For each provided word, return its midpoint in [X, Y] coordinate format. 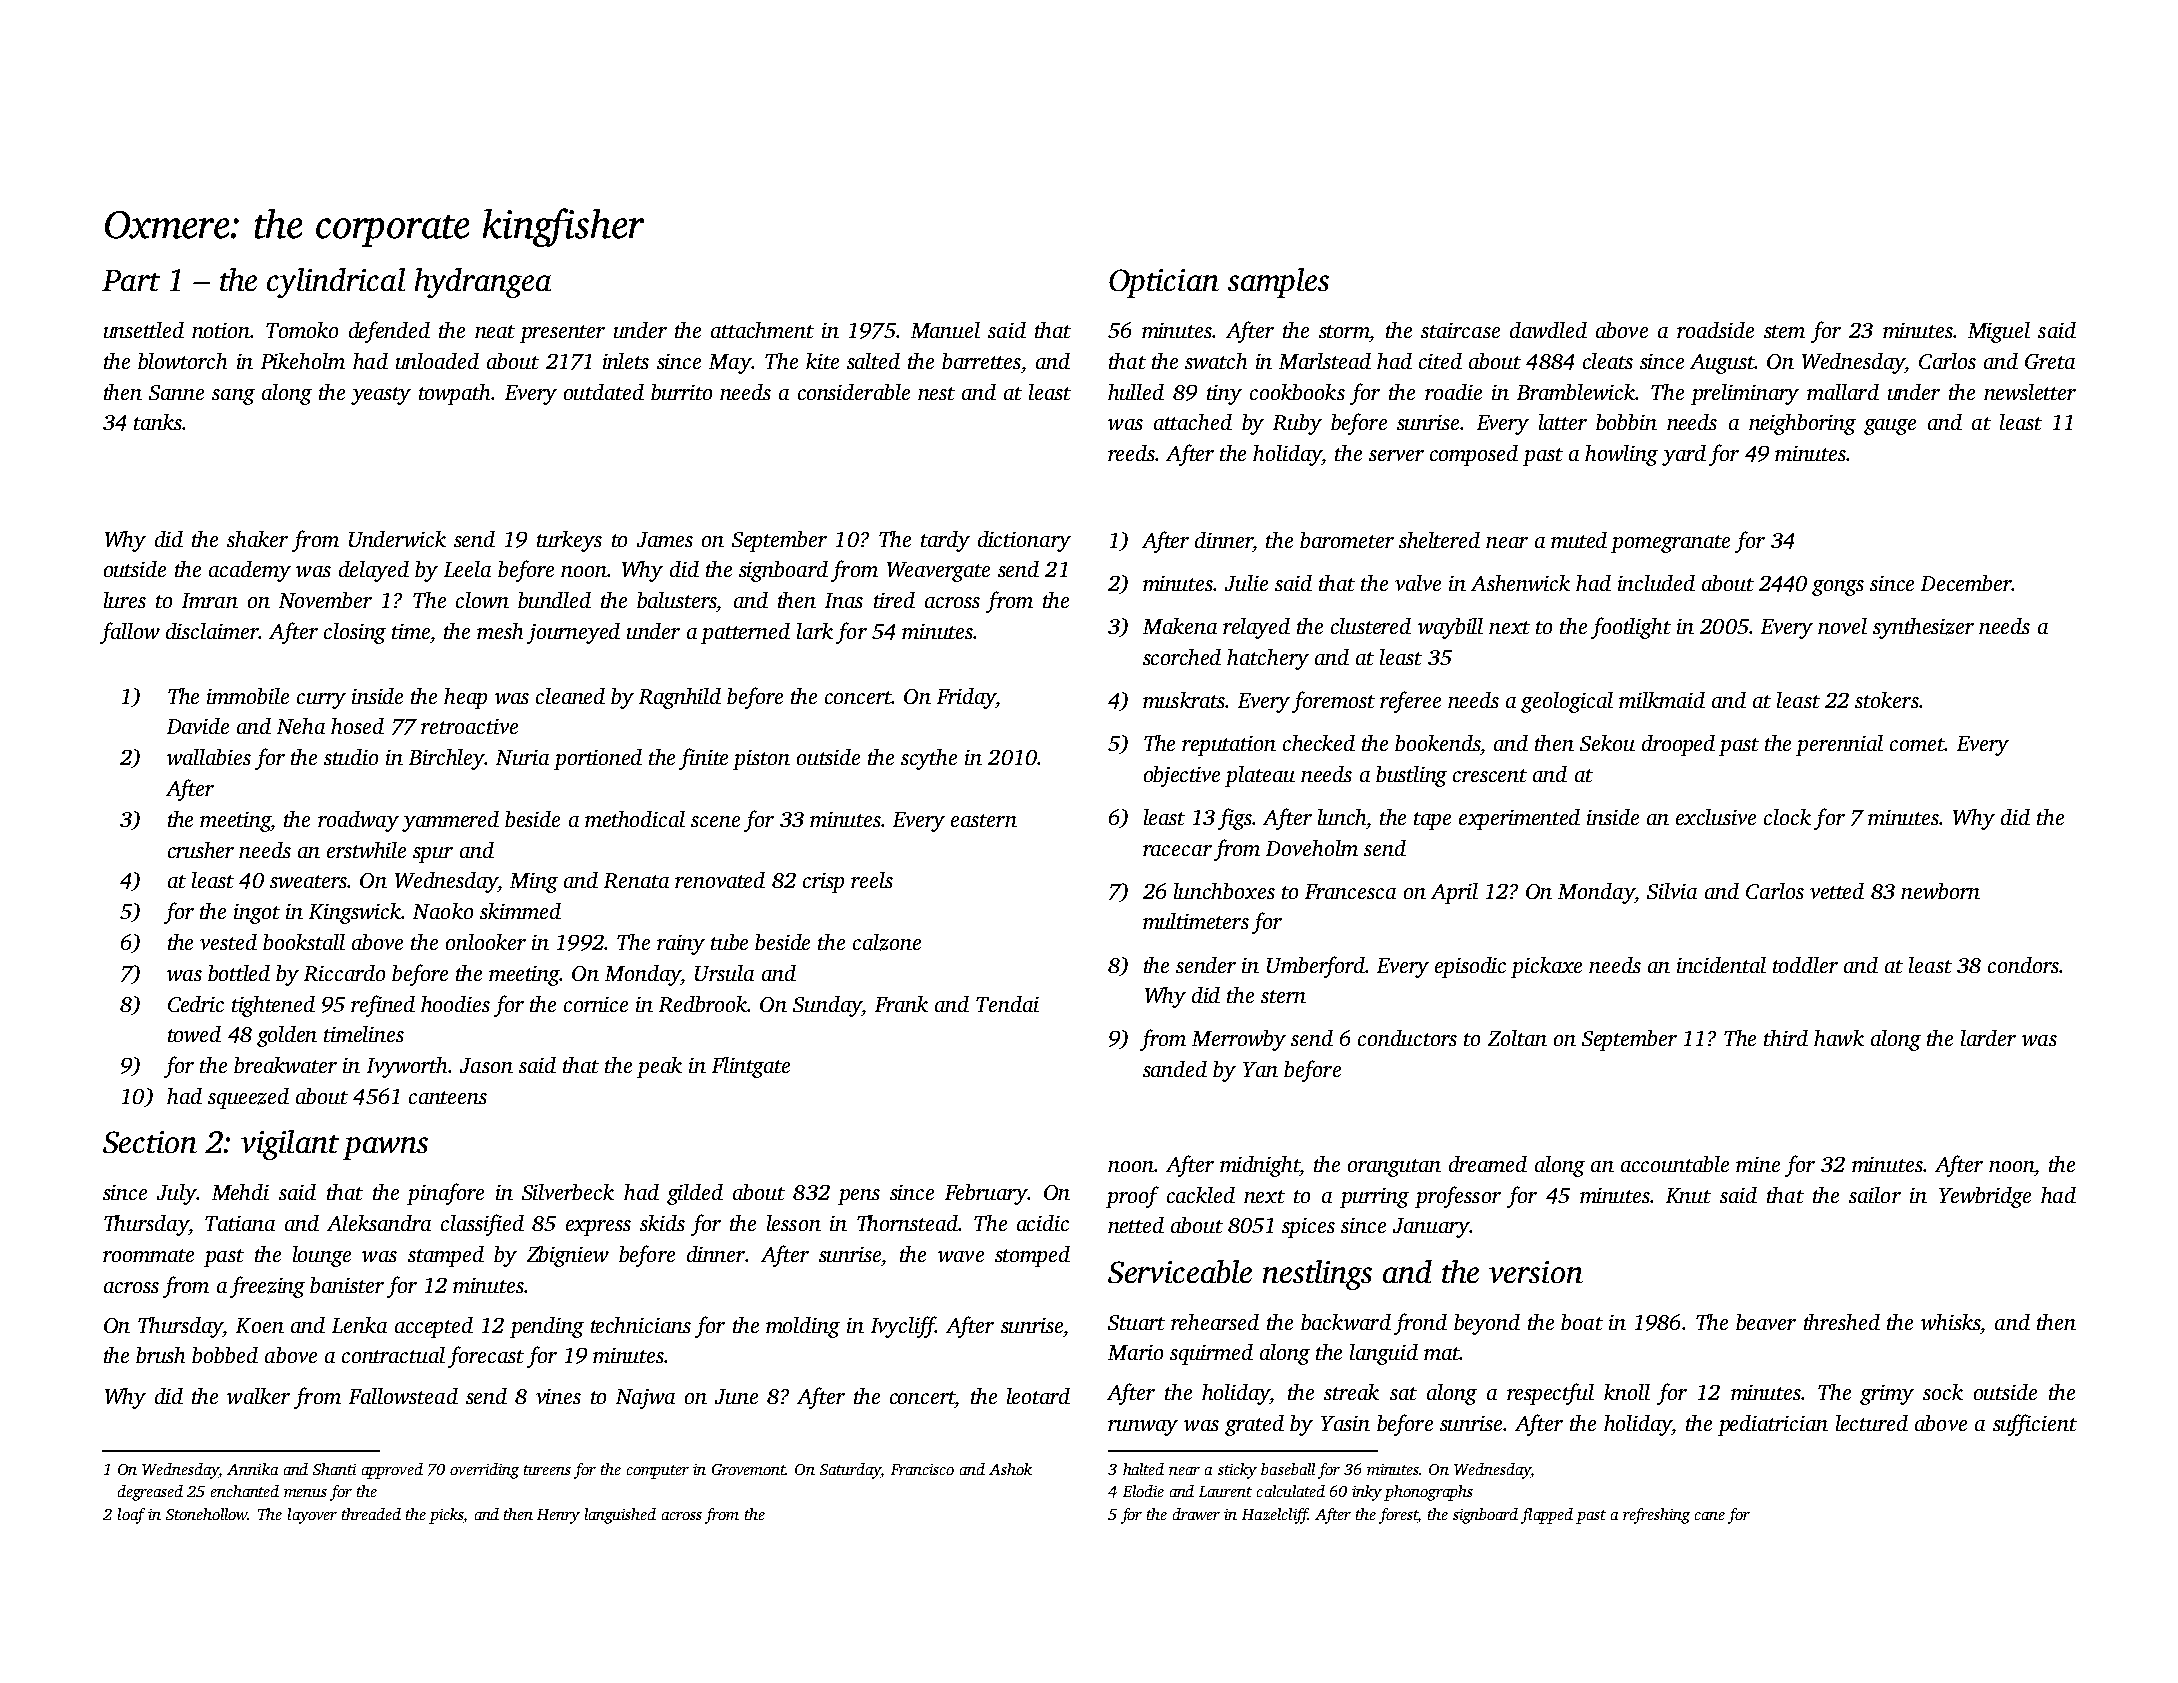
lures [125, 600]
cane [1710, 1516]
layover [312, 1516]
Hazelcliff [1275, 1516]
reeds [1131, 453]
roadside [1715, 330]
